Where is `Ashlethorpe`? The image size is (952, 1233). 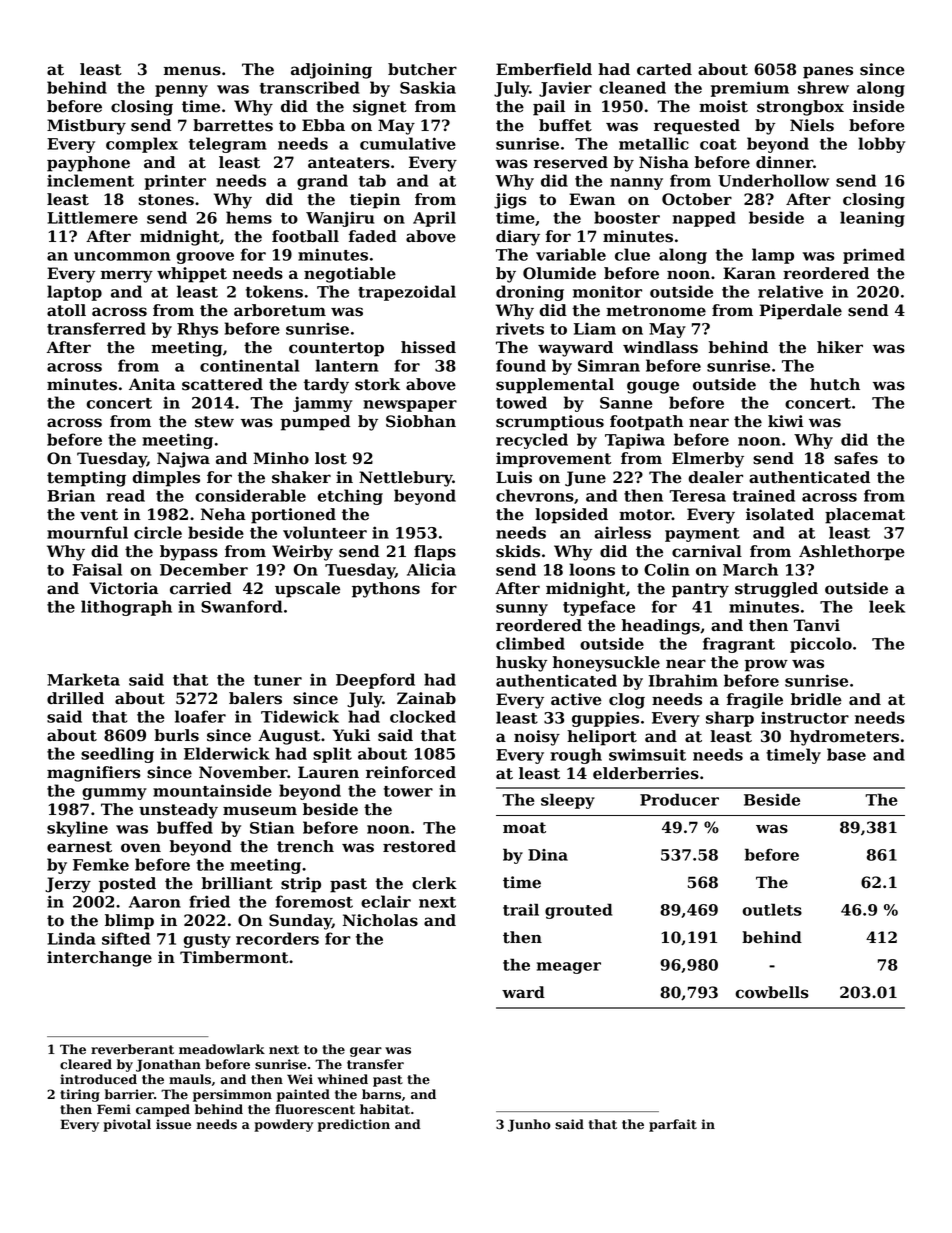 Ashlethorpe is located at coordinates (852, 553).
